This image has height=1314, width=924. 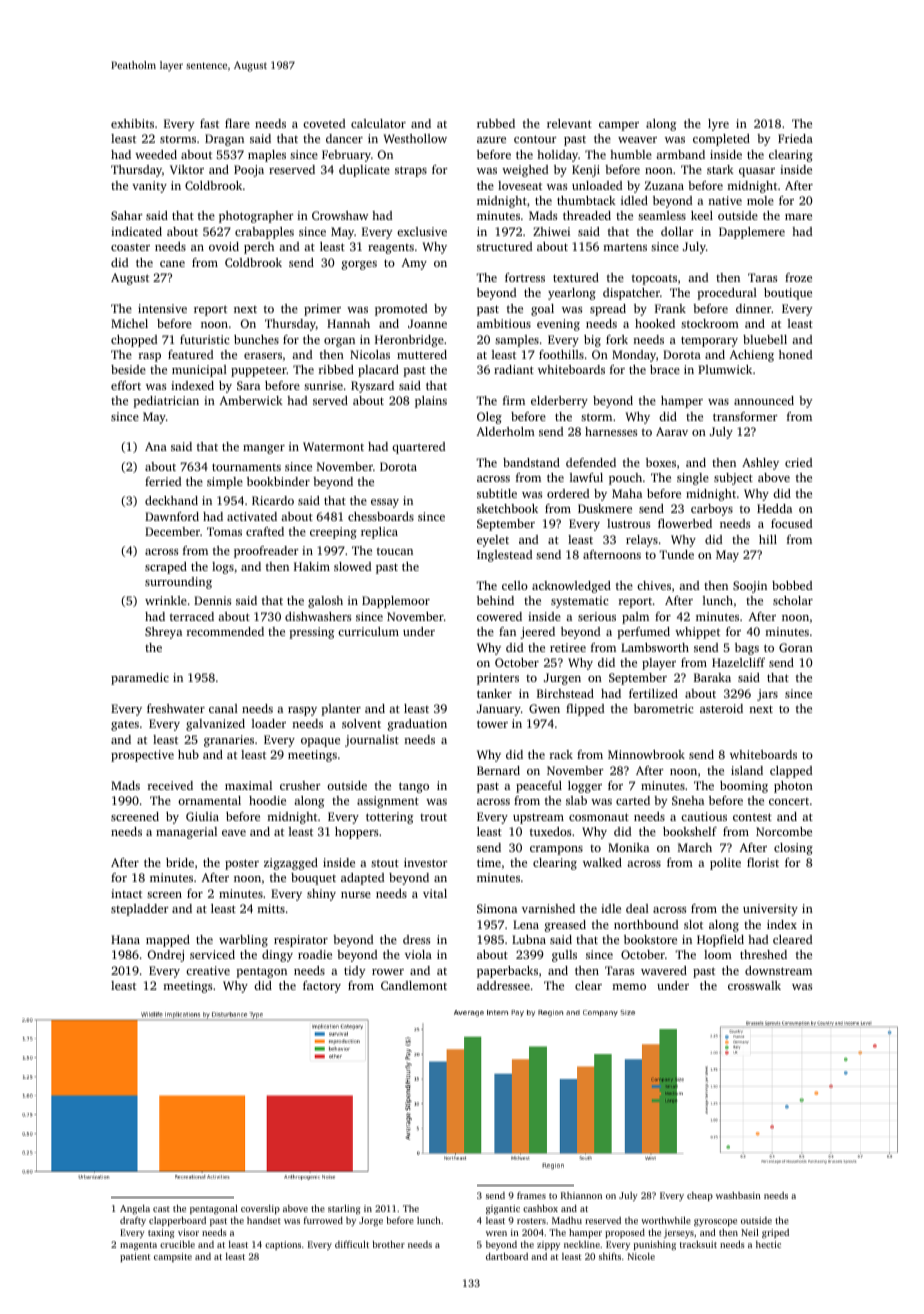 What do you see at coordinates (378, 123) in the image?
I see `calculator` at bounding box center [378, 123].
